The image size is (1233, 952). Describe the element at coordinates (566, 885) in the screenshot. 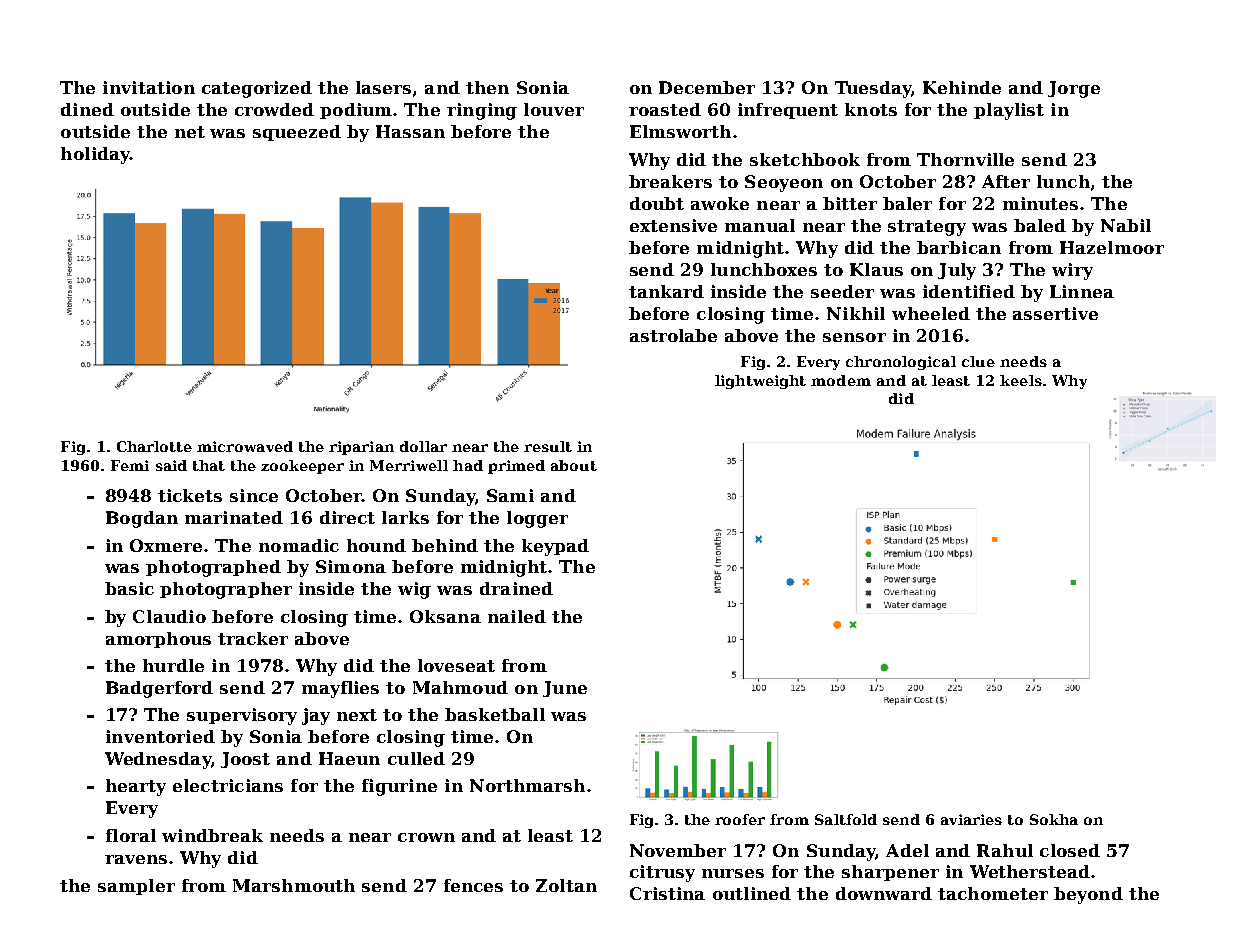

I see `Zoltan` at that location.
